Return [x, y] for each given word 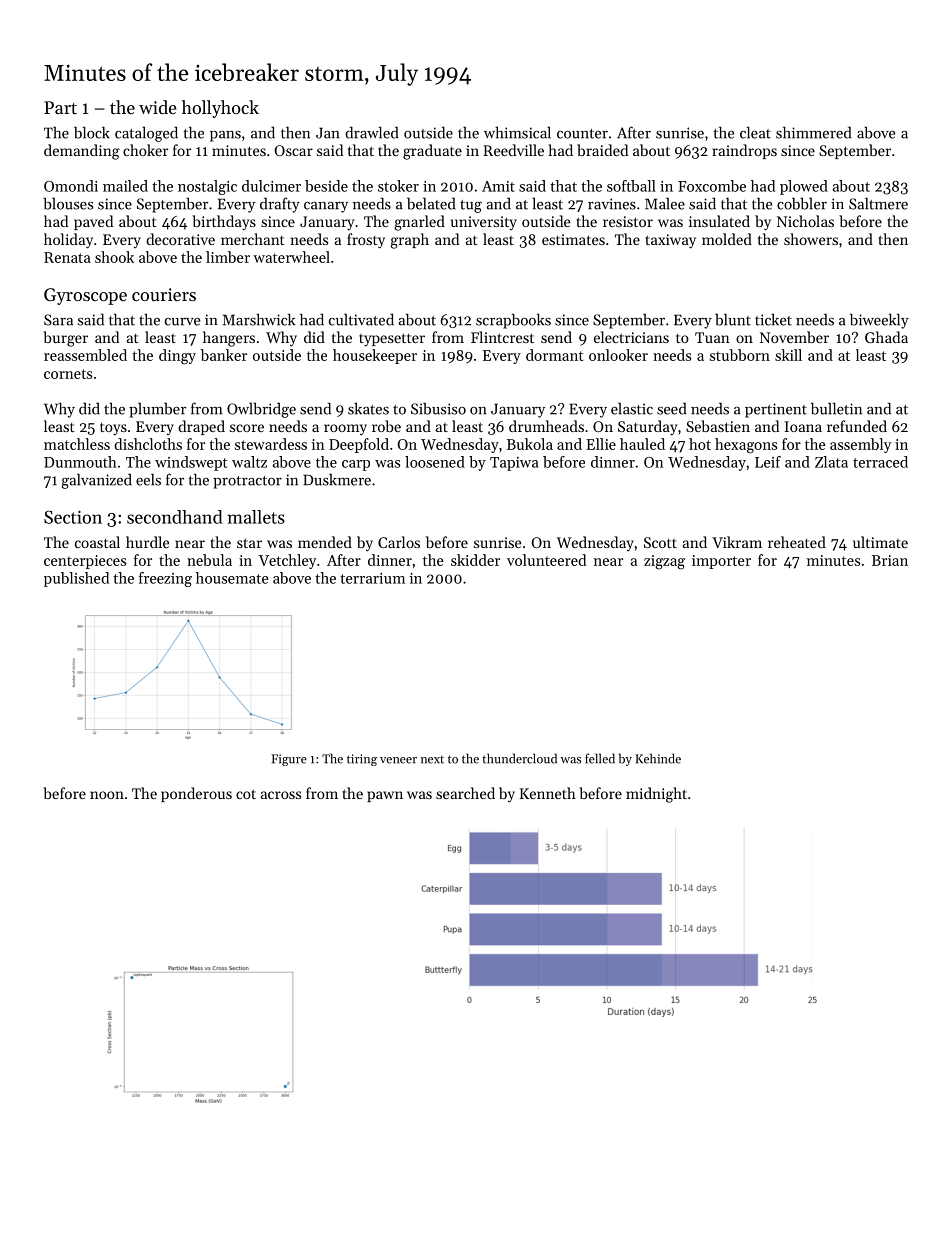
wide [158, 107]
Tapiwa [514, 464]
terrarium [372, 578]
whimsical [517, 132]
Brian [890, 560]
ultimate [880, 542]
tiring [362, 760]
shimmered [813, 132]
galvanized [96, 481]
